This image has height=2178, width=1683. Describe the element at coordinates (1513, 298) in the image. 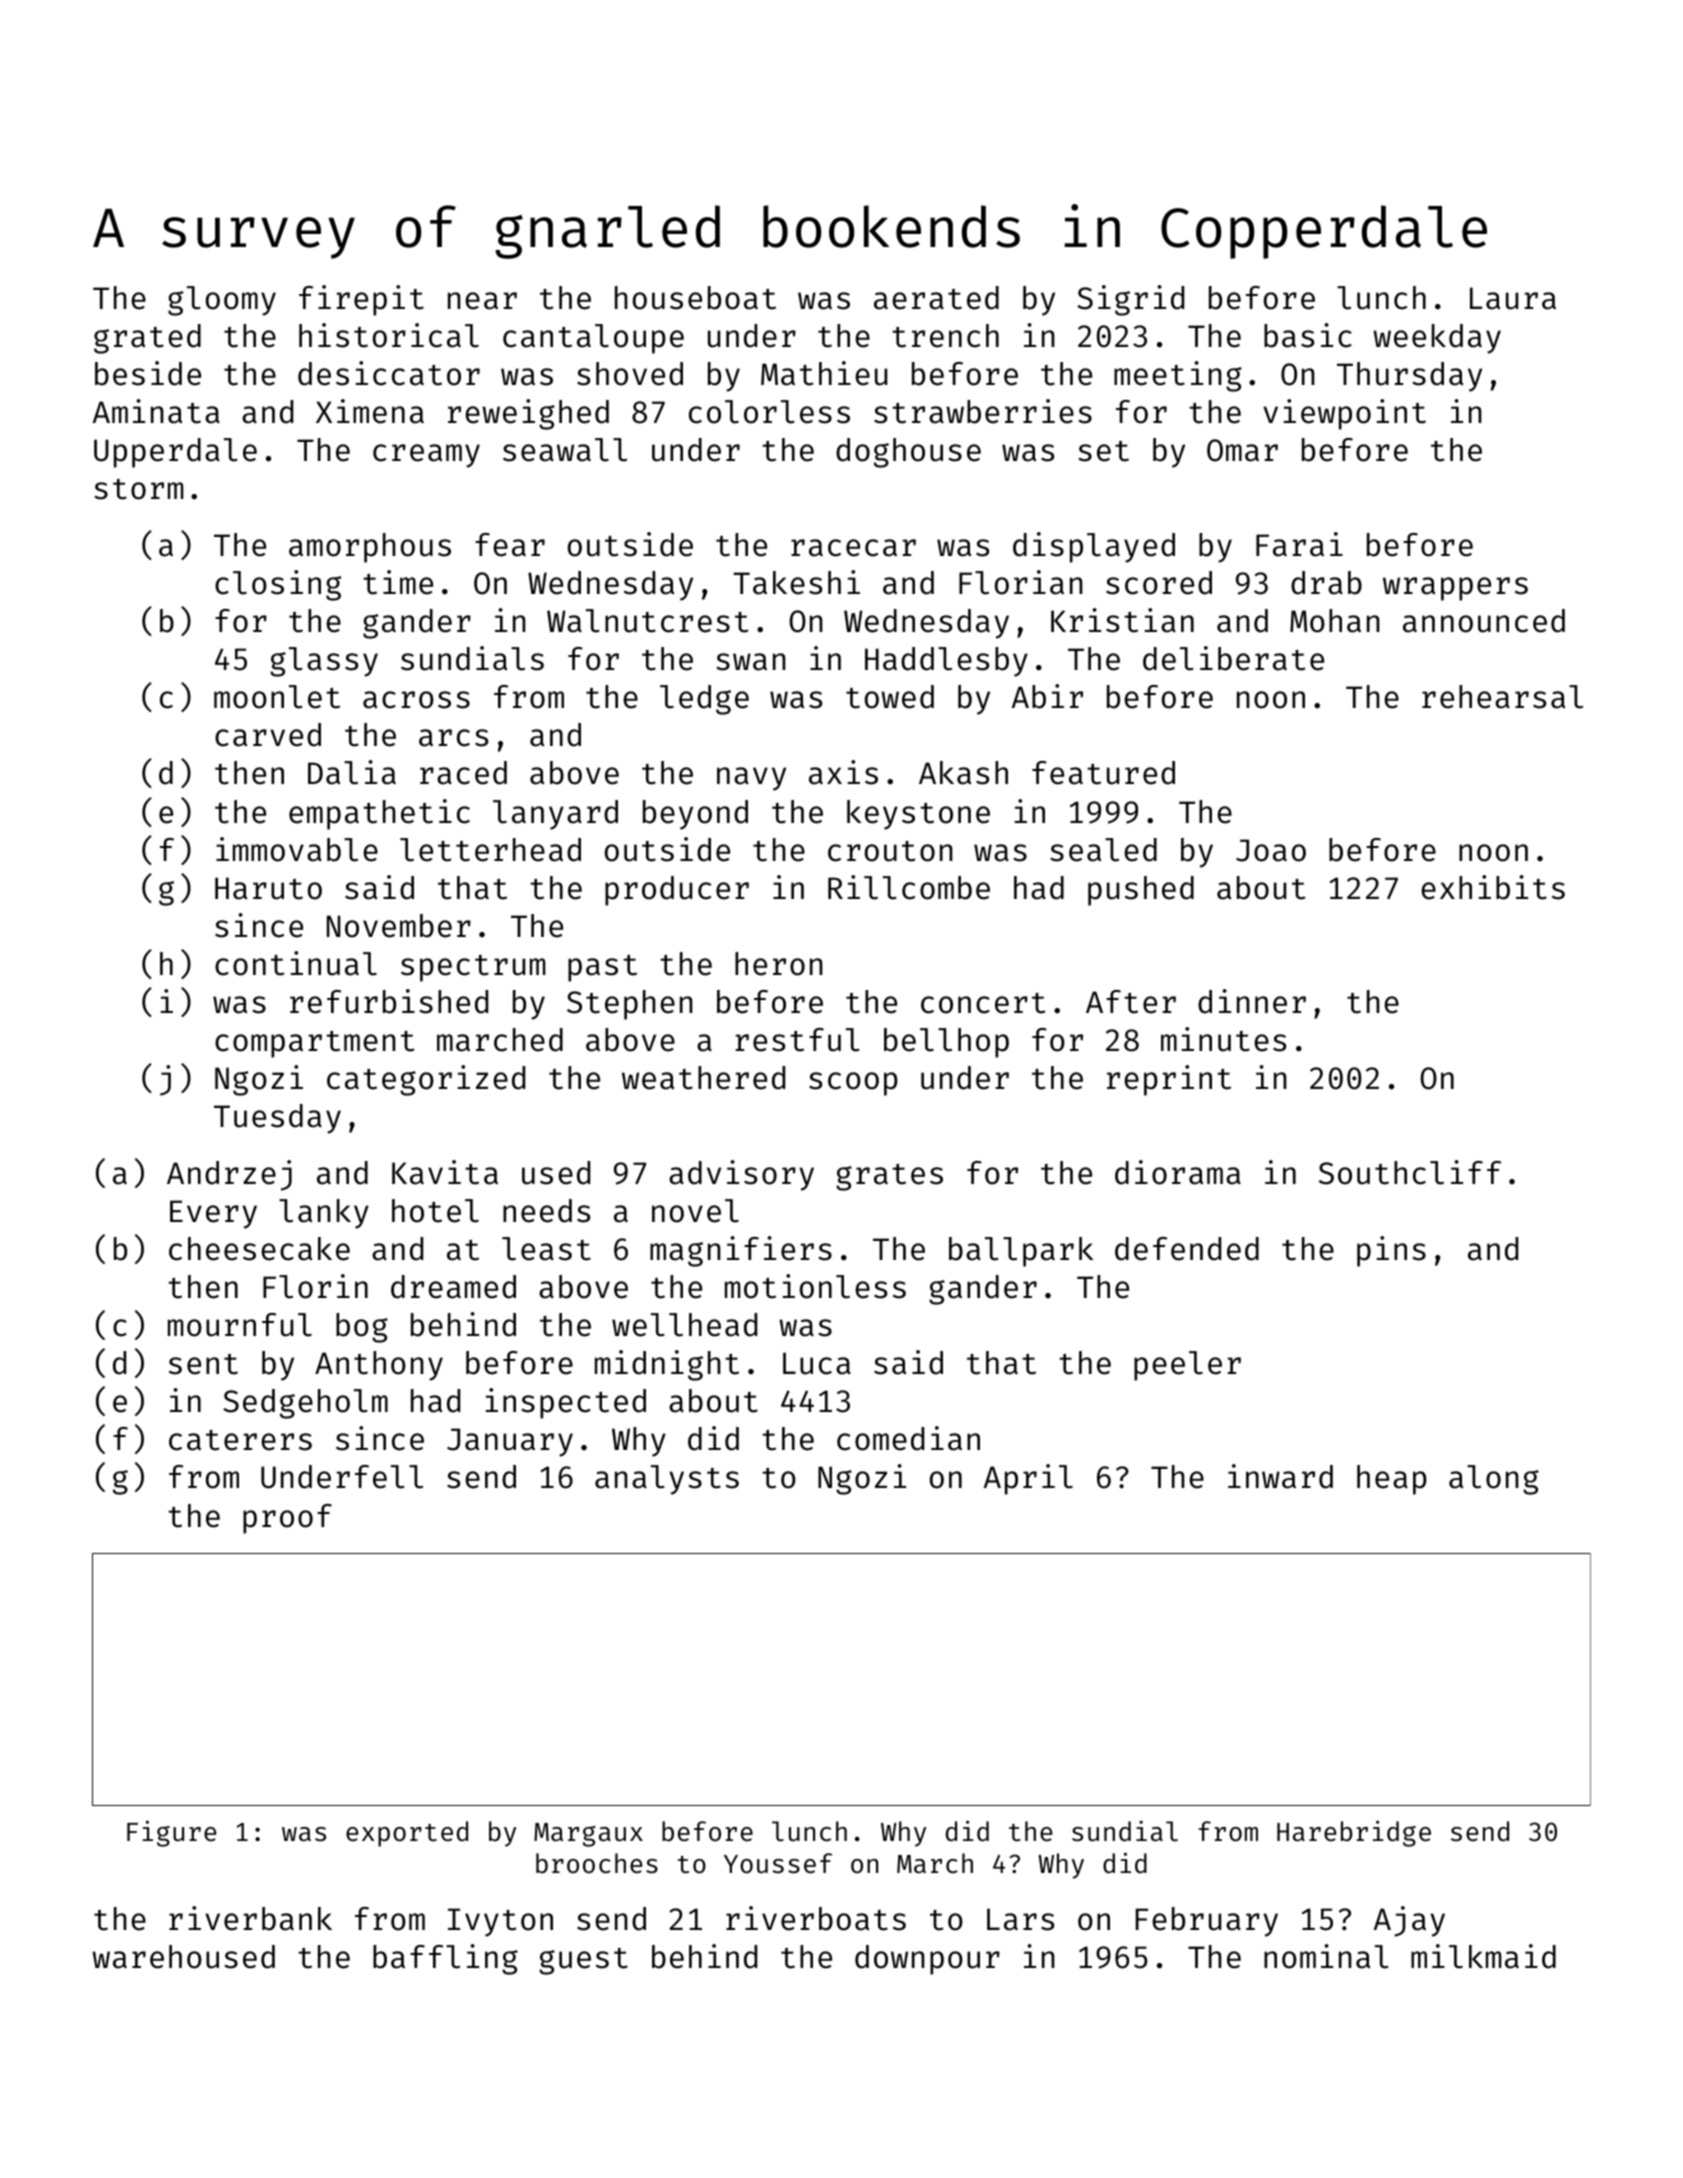

I see `Laura` at that location.
